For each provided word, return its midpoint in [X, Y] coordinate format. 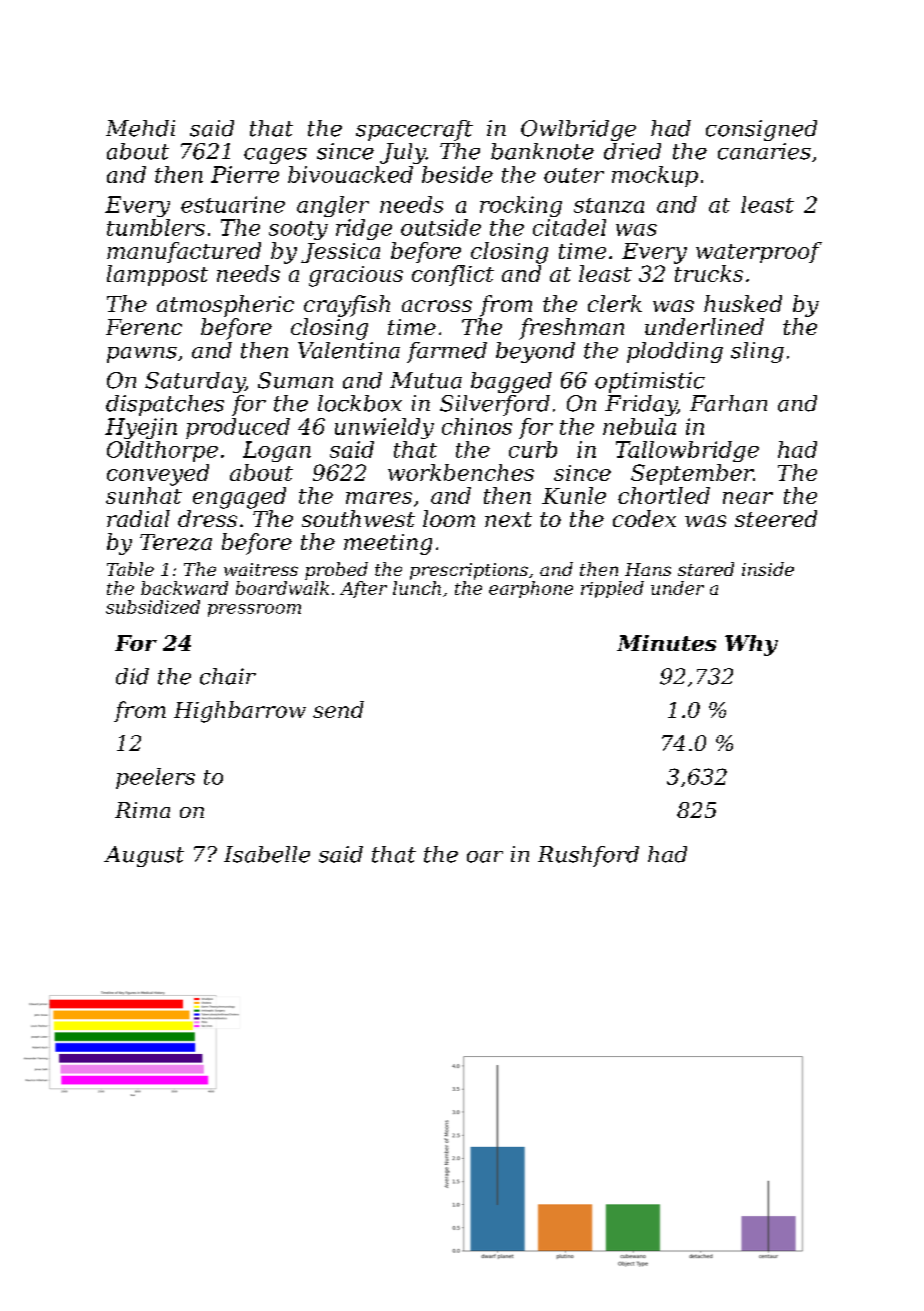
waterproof [759, 252]
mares [379, 498]
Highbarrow [240, 712]
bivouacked [350, 174]
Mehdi [140, 128]
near [748, 498]
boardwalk [282, 588]
